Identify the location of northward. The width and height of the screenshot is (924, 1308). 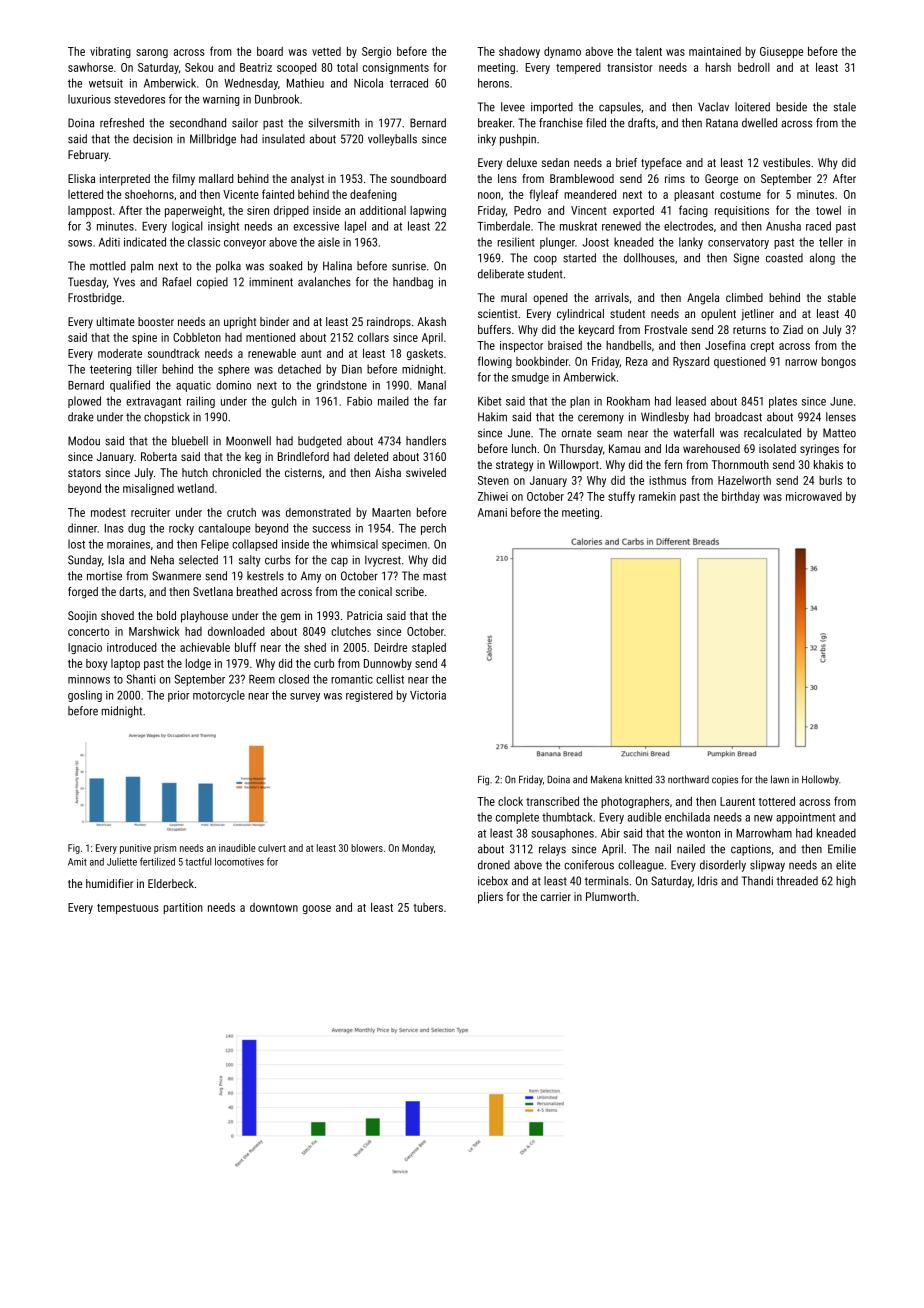
(688, 779).
